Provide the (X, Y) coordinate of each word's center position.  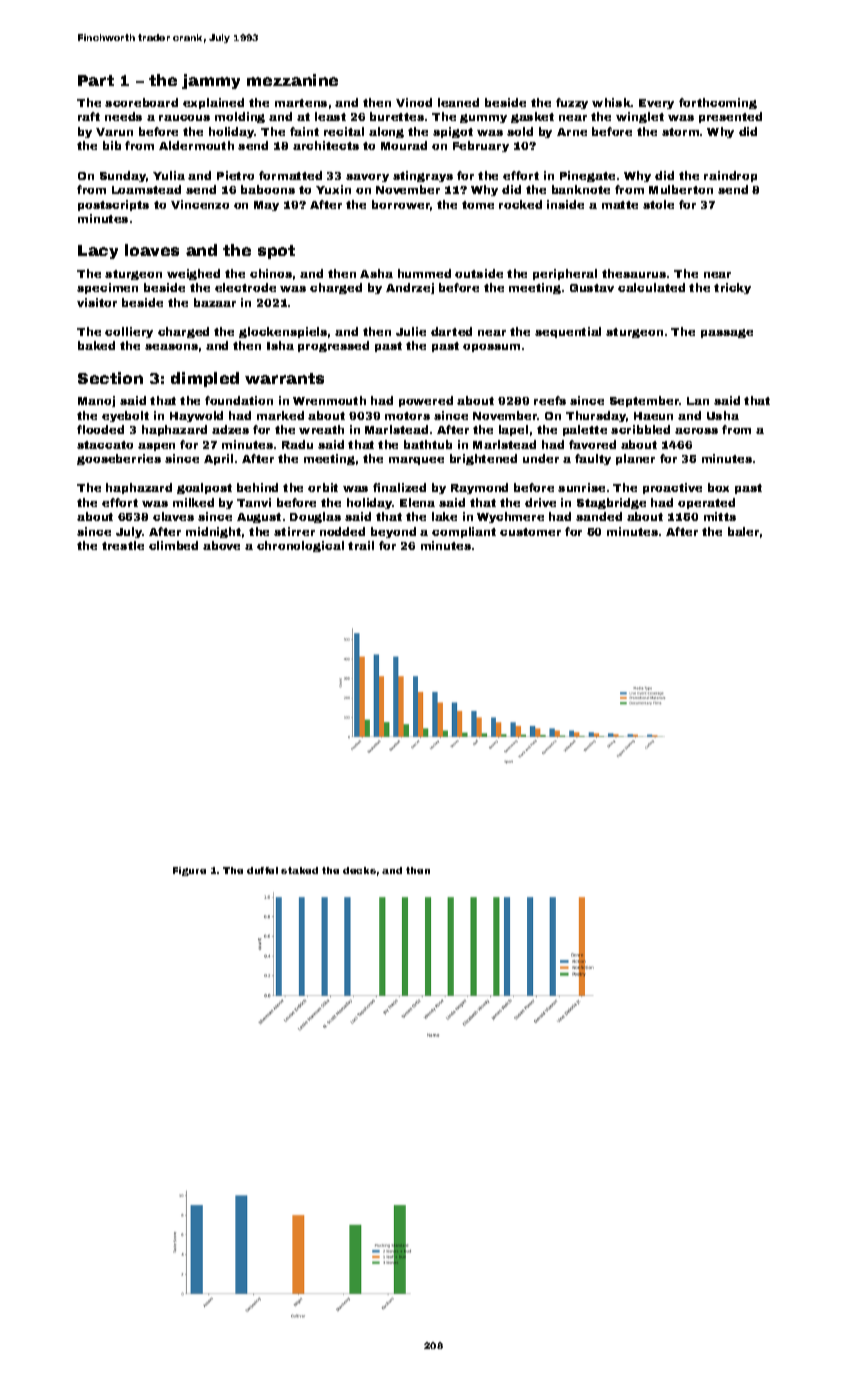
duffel (262, 870)
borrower (401, 204)
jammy (211, 81)
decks (359, 870)
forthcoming (718, 103)
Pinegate (587, 176)
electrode (245, 287)
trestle (123, 545)
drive (540, 502)
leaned (458, 102)
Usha (723, 415)
